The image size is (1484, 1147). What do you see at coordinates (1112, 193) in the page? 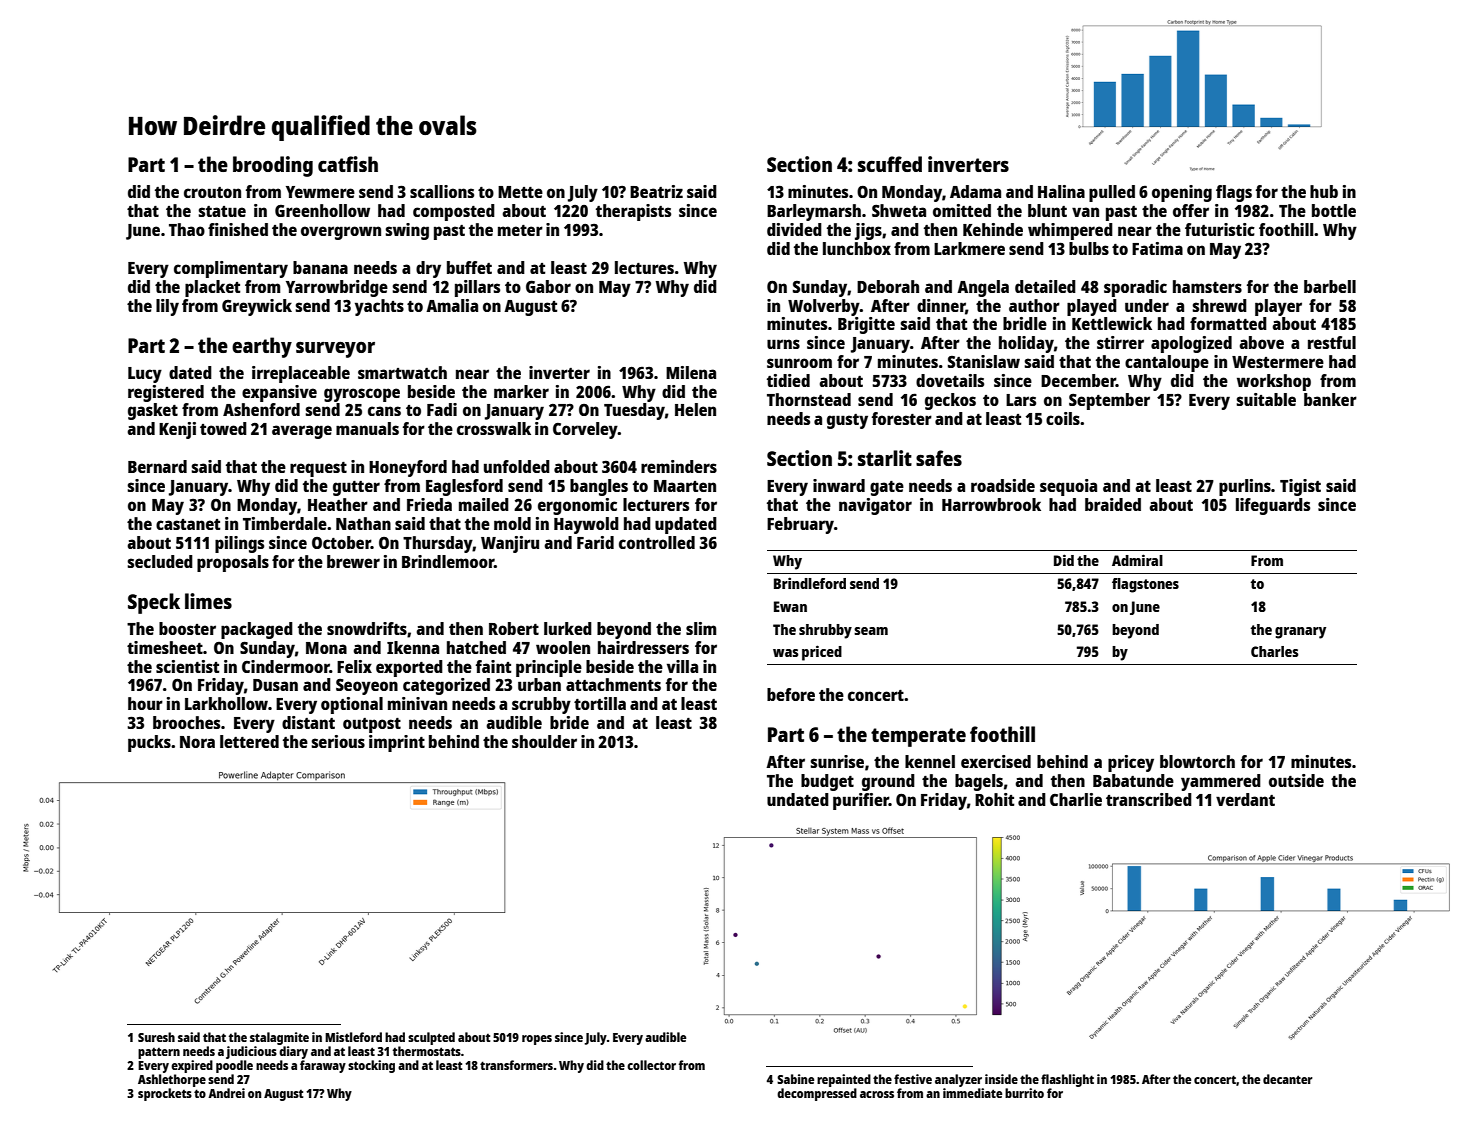
I see `pulled` at bounding box center [1112, 193].
